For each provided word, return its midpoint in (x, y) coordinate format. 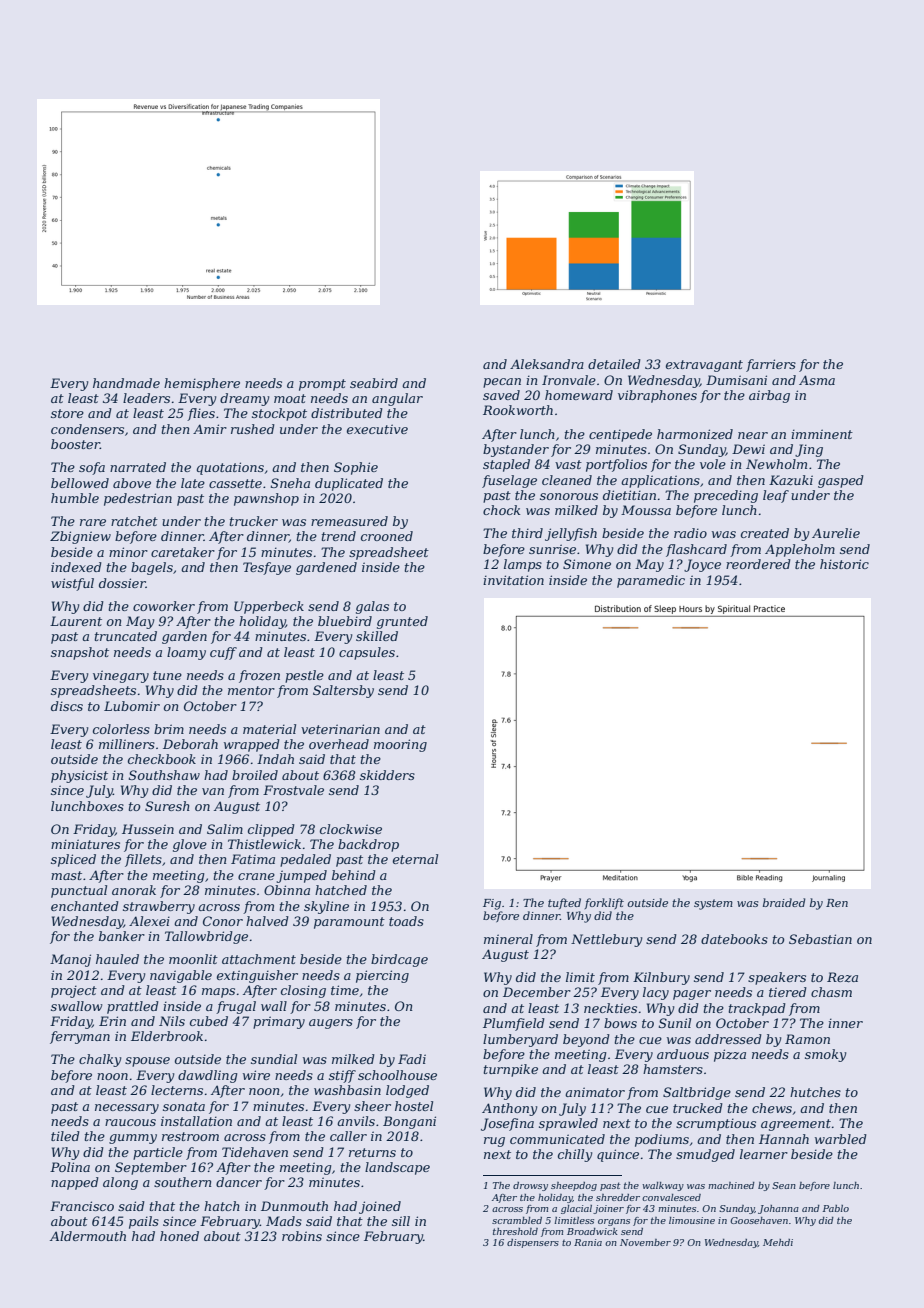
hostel (414, 1106)
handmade (126, 383)
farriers (771, 365)
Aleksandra (547, 364)
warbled (841, 1139)
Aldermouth (88, 1236)
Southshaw (164, 775)
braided (784, 902)
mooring (400, 745)
